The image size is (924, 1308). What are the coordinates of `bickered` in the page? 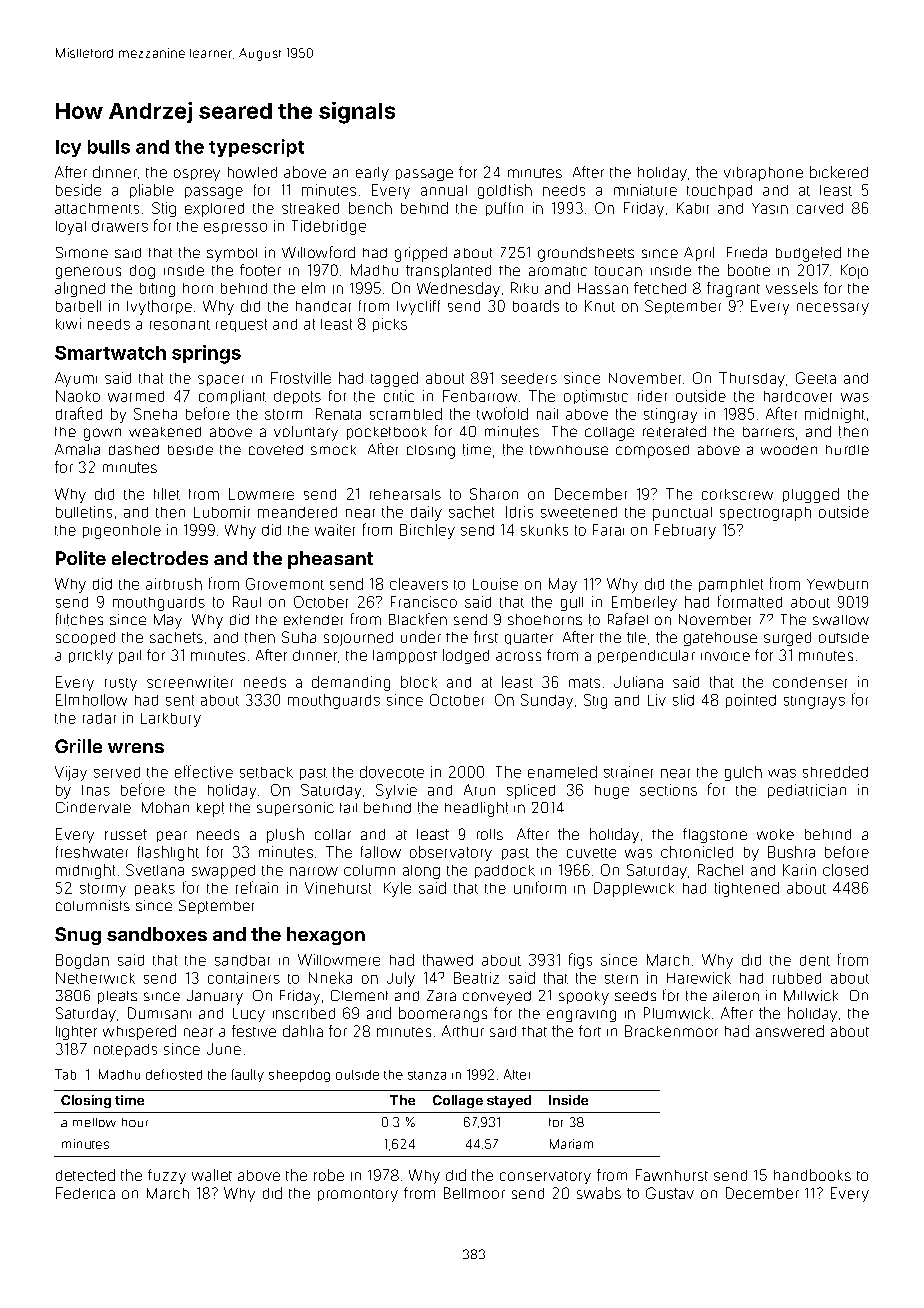 It's located at (839, 172).
